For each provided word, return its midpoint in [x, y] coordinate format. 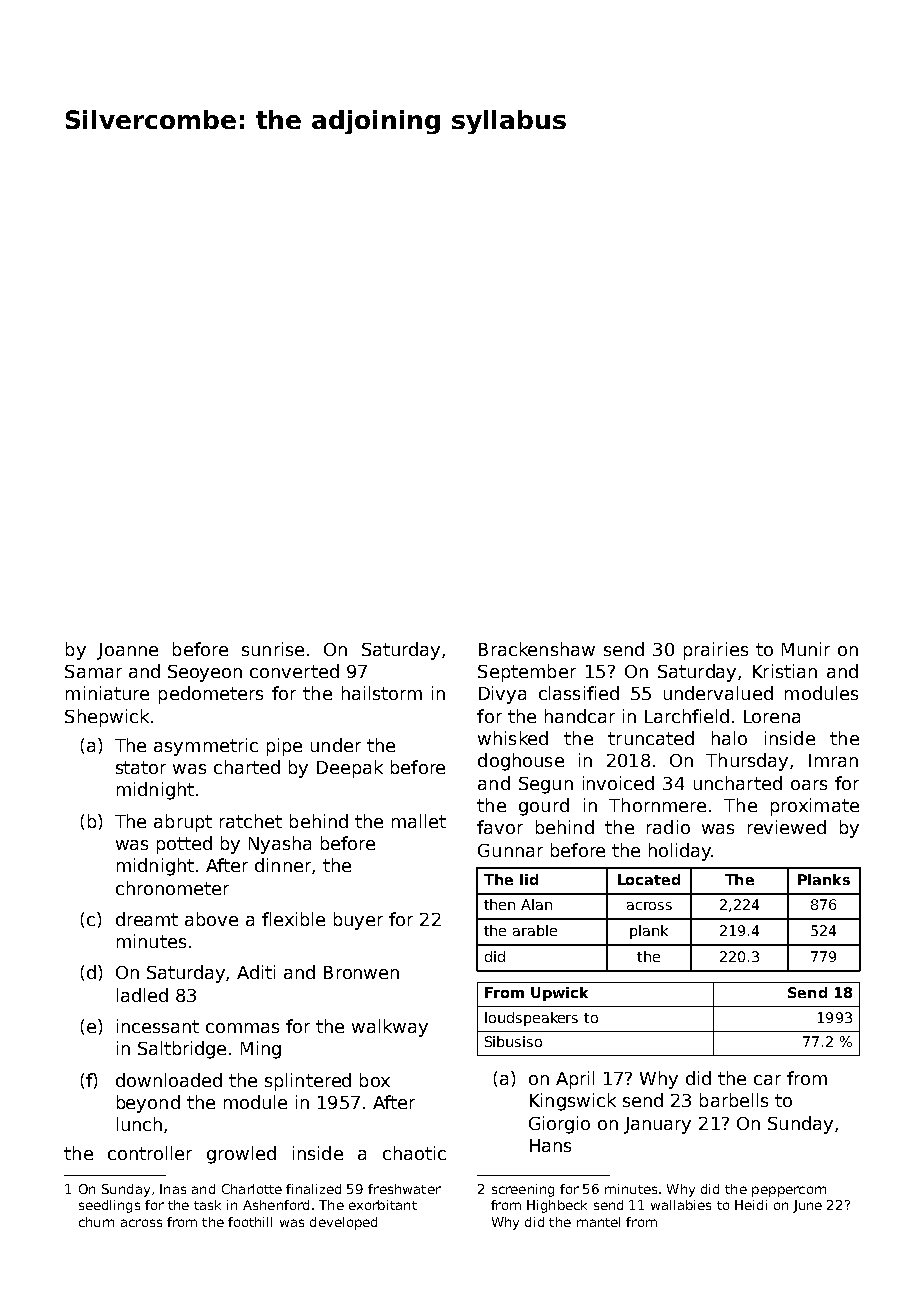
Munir [806, 649]
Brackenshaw [537, 649]
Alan [536, 904]
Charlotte [252, 1189]
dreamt [147, 919]
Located [649, 879]
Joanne [127, 651]
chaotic [414, 1153]
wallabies [681, 1205]
